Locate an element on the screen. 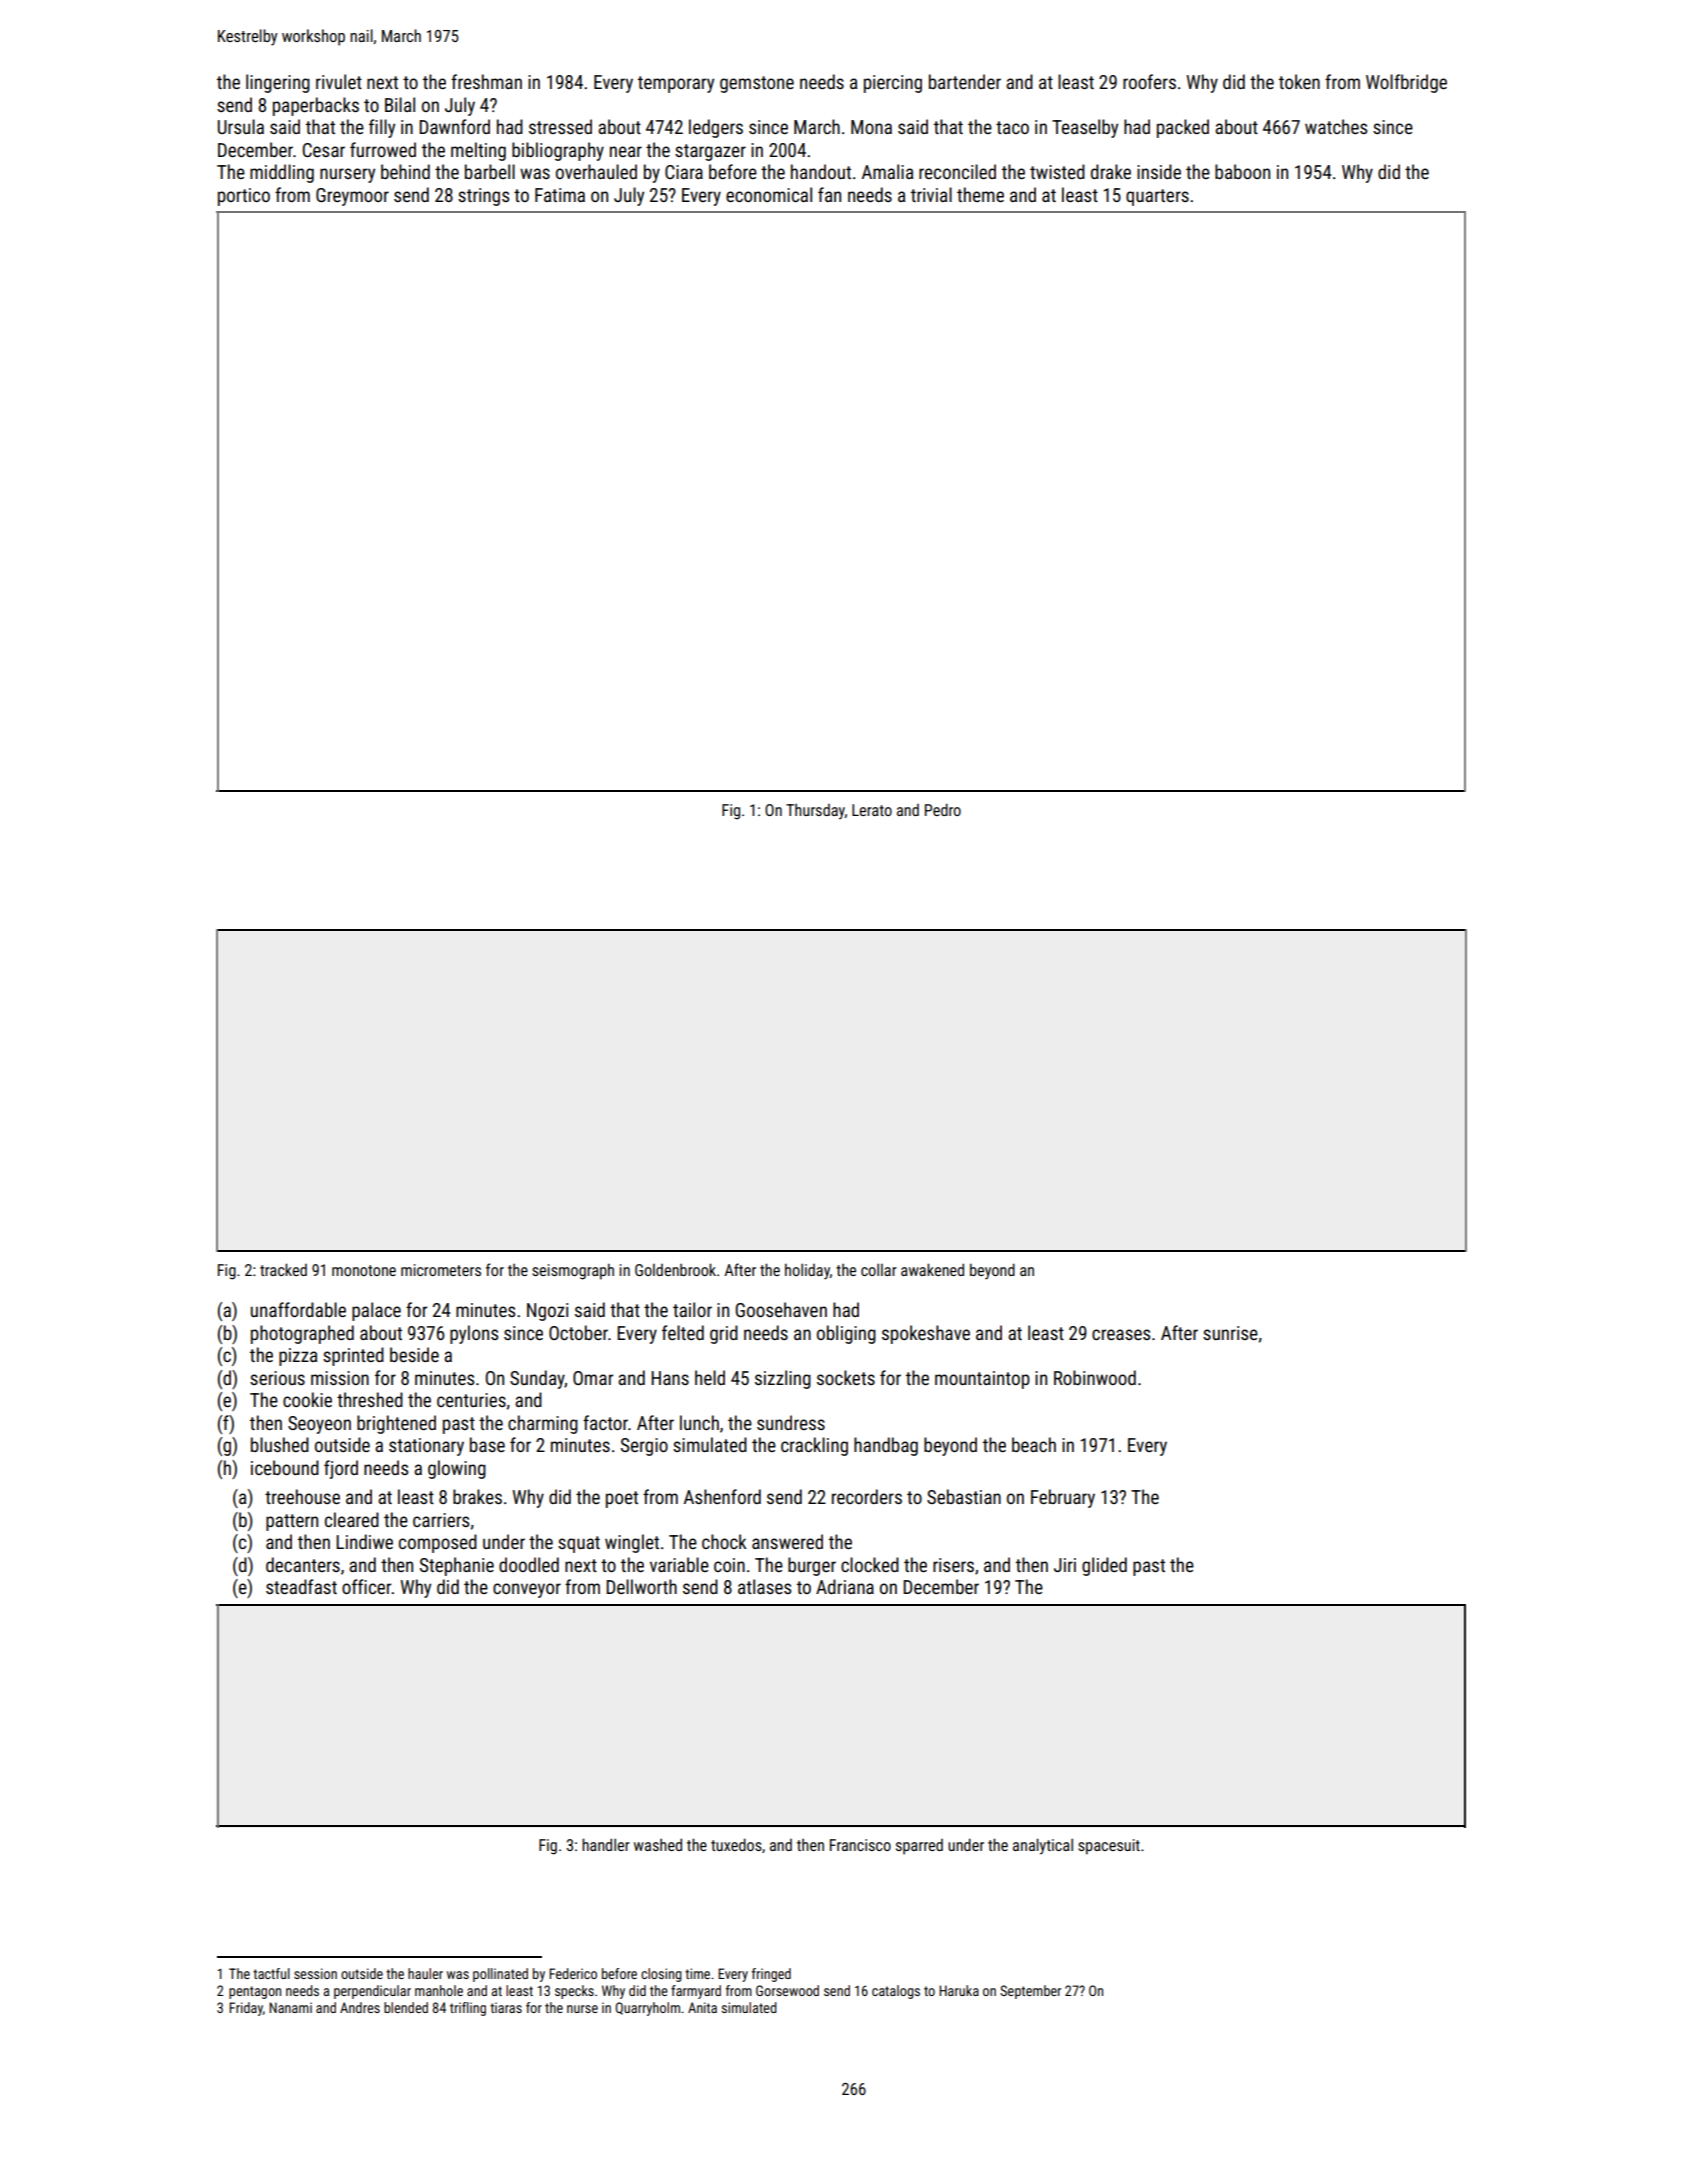  sunrise is located at coordinates (1230, 1333).
